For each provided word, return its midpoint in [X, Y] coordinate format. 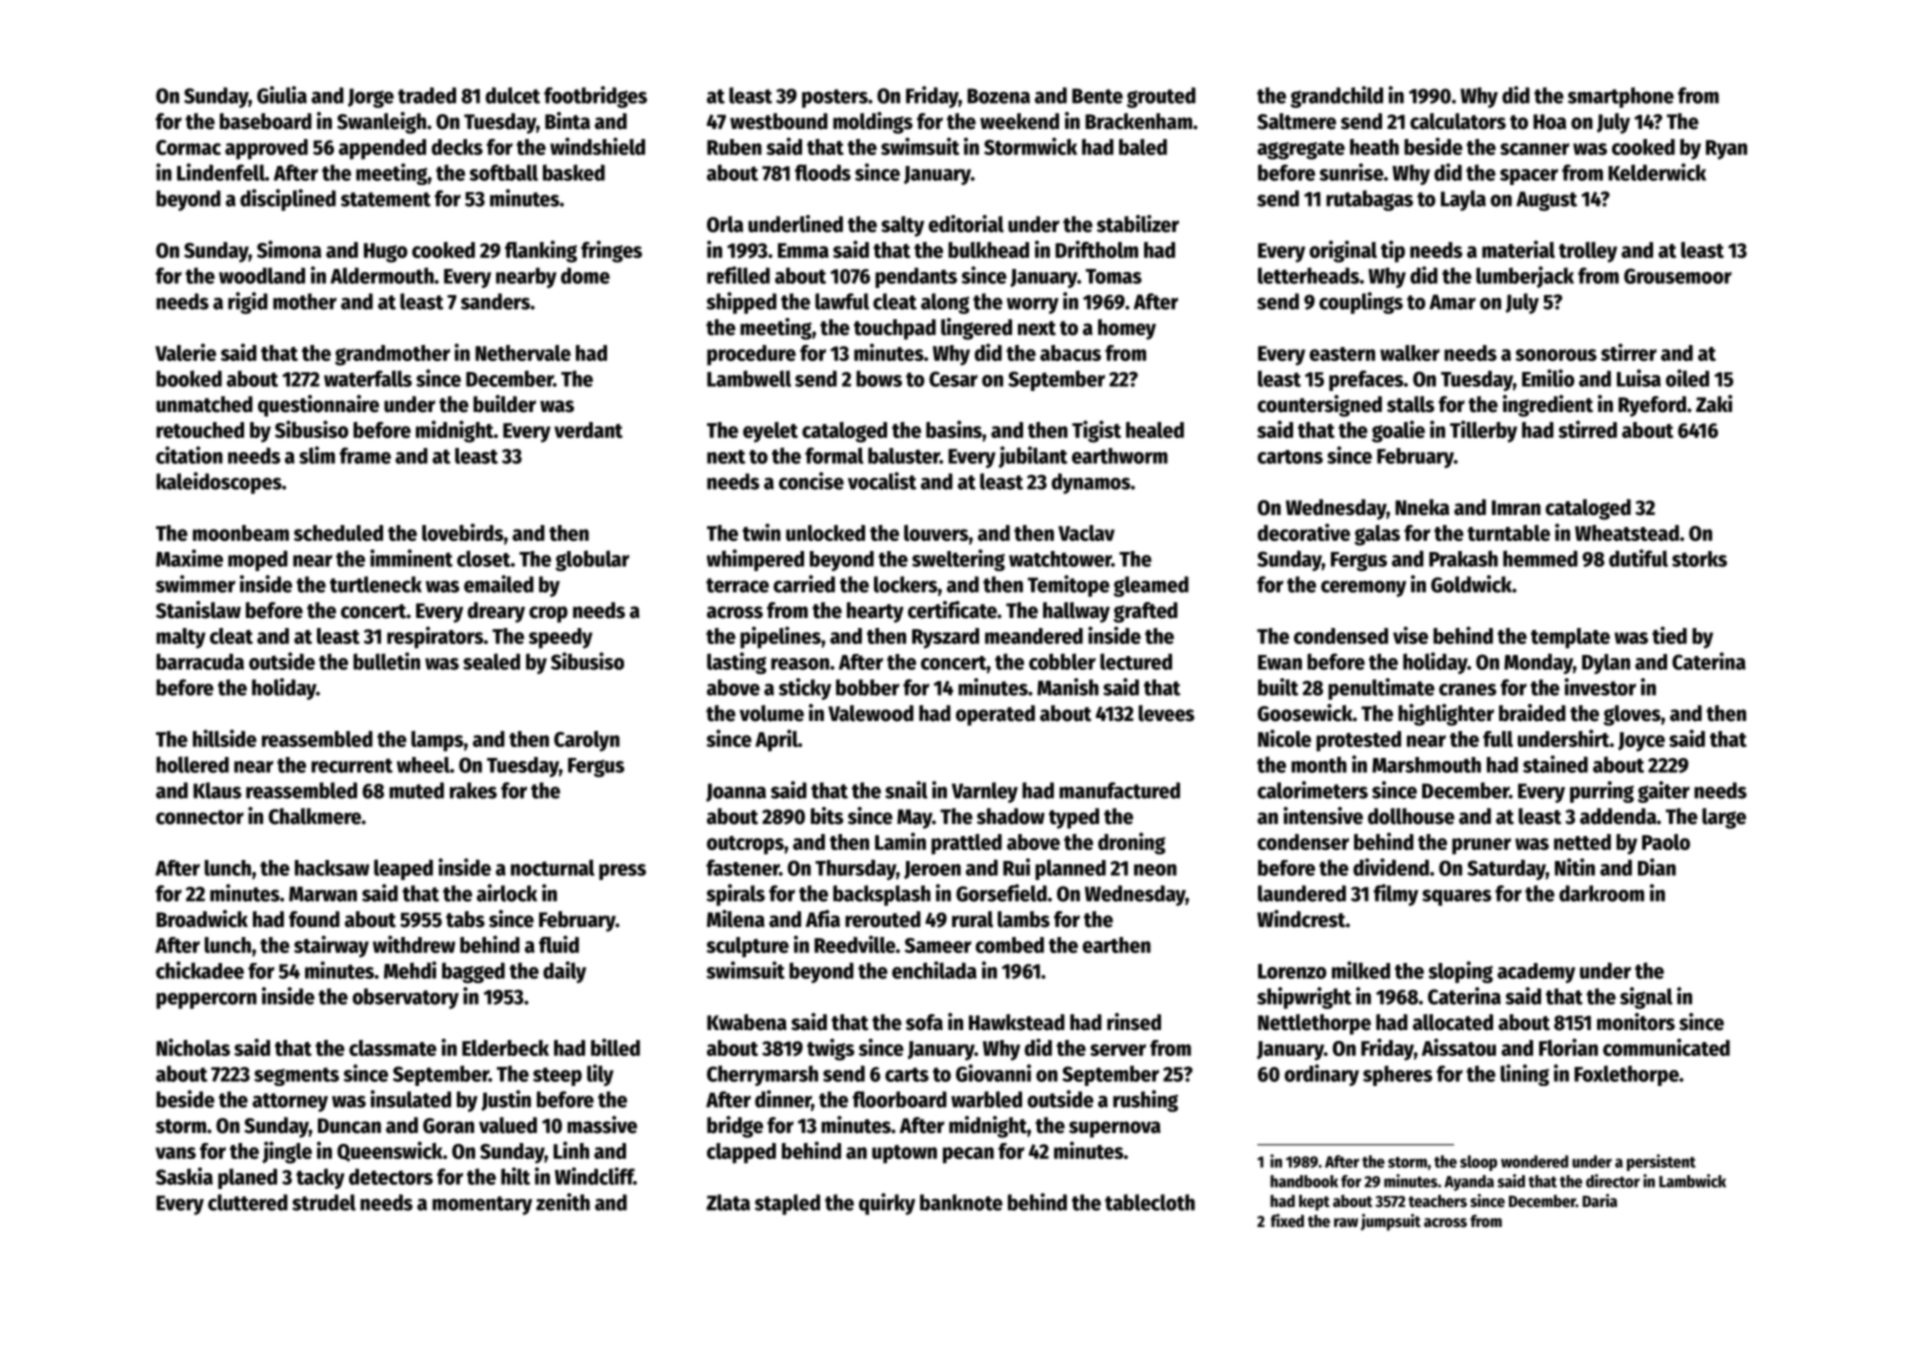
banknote [961, 1202]
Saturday [1506, 869]
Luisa [1639, 378]
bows [879, 378]
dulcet [513, 95]
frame [365, 455]
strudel [324, 1202]
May [914, 819]
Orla [725, 224]
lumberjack [1525, 277]
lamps [437, 741]
